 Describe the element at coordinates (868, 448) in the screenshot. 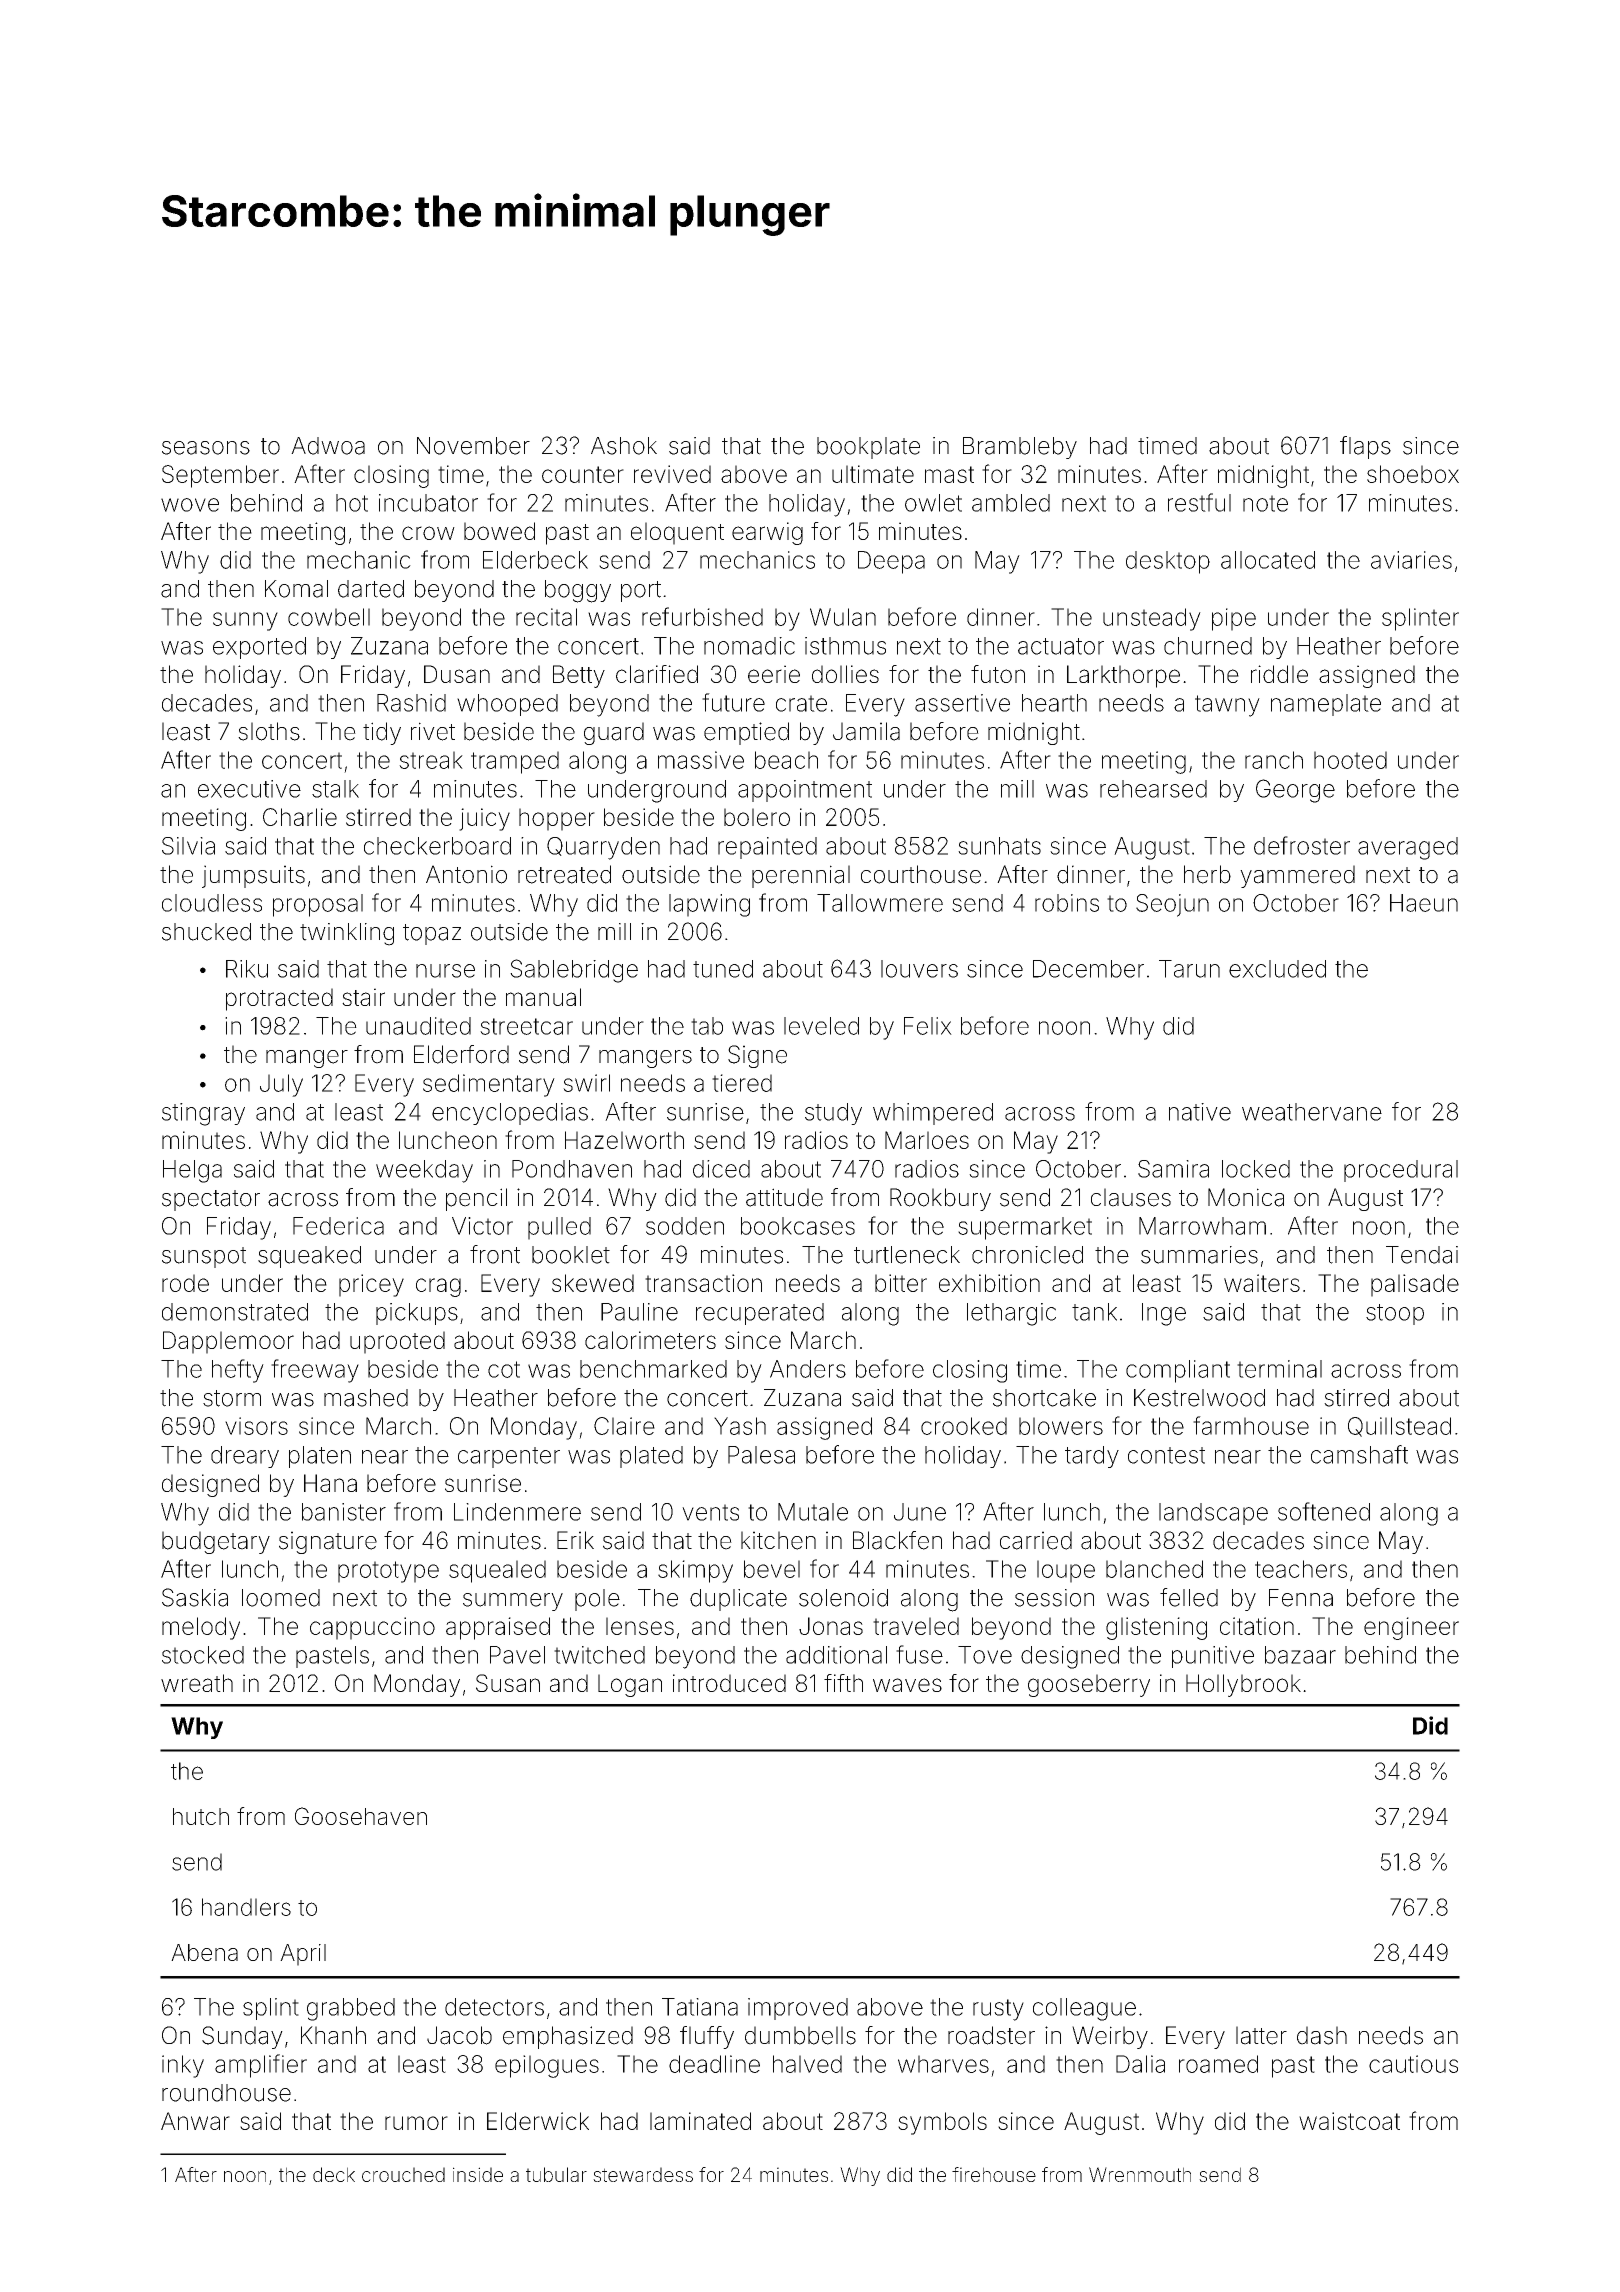

I see `bookplate` at that location.
